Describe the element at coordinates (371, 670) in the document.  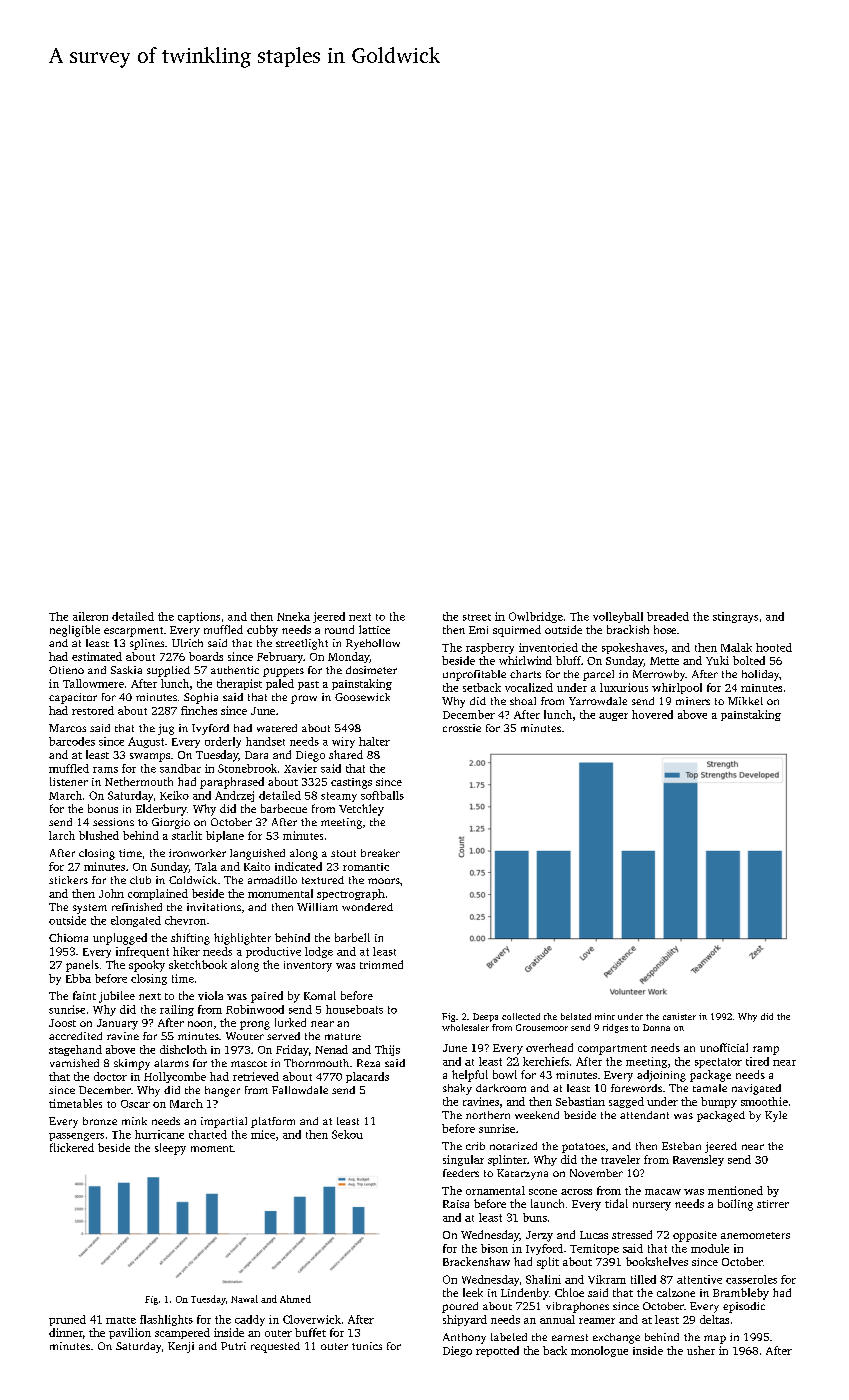
I see `dosimeter` at that location.
